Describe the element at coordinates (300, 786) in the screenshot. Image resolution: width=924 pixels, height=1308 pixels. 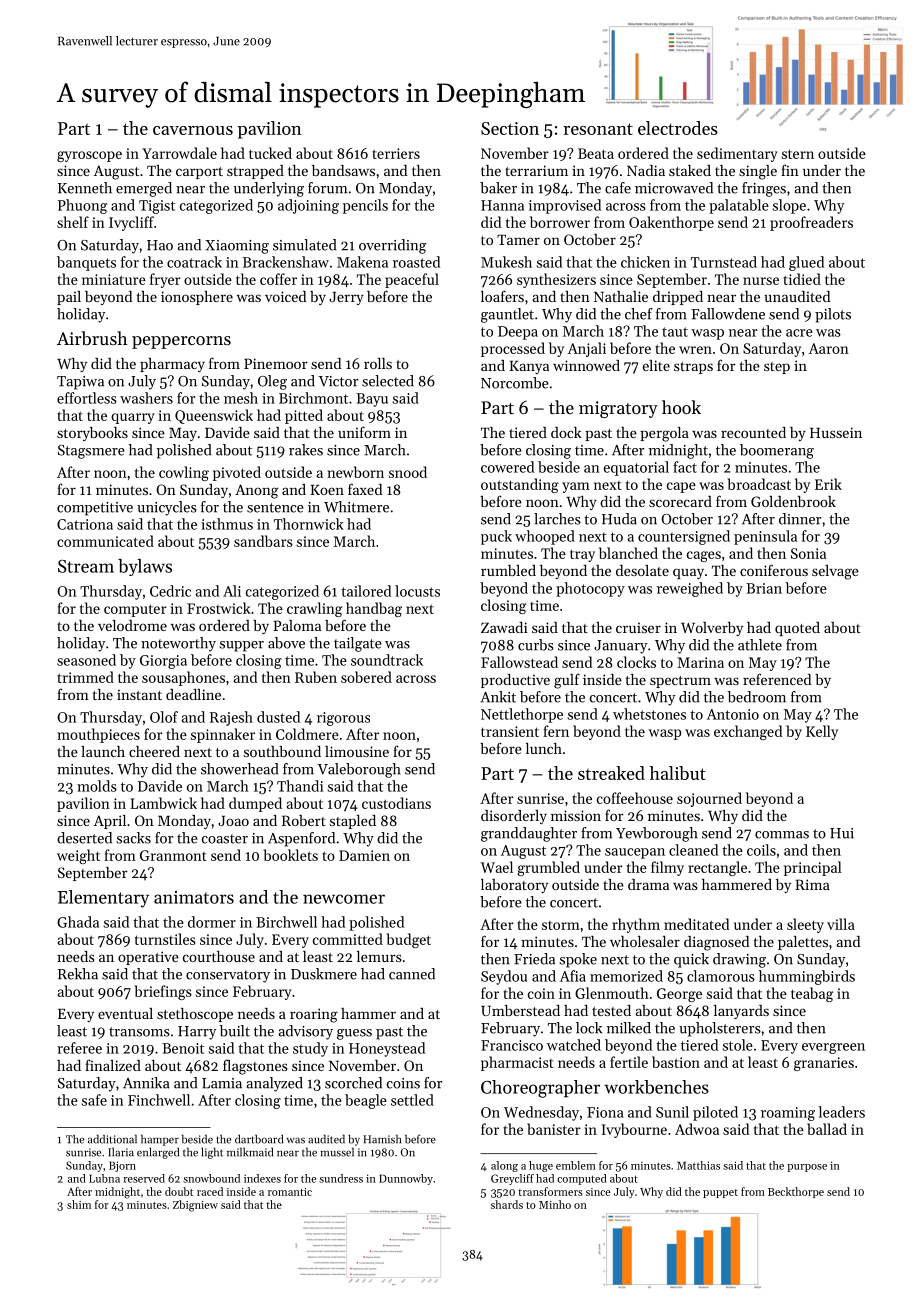
I see `Thandi` at that location.
